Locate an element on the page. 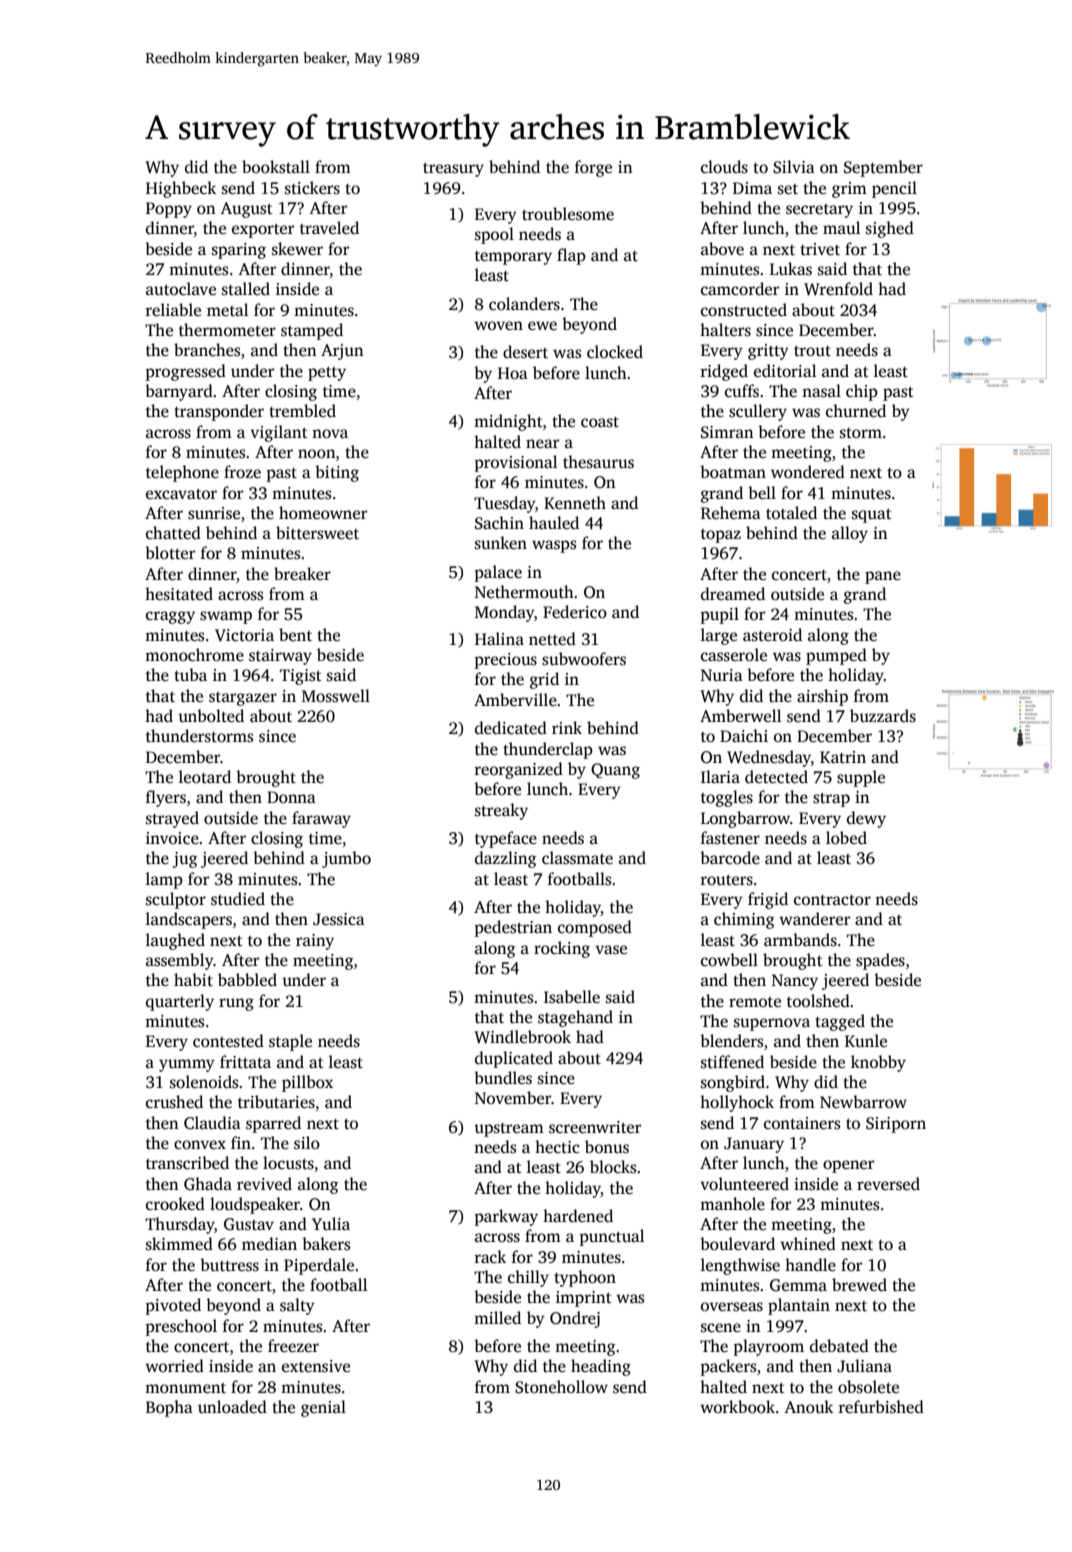 This page has width=1072, height=1552. salty is located at coordinates (297, 1306).
